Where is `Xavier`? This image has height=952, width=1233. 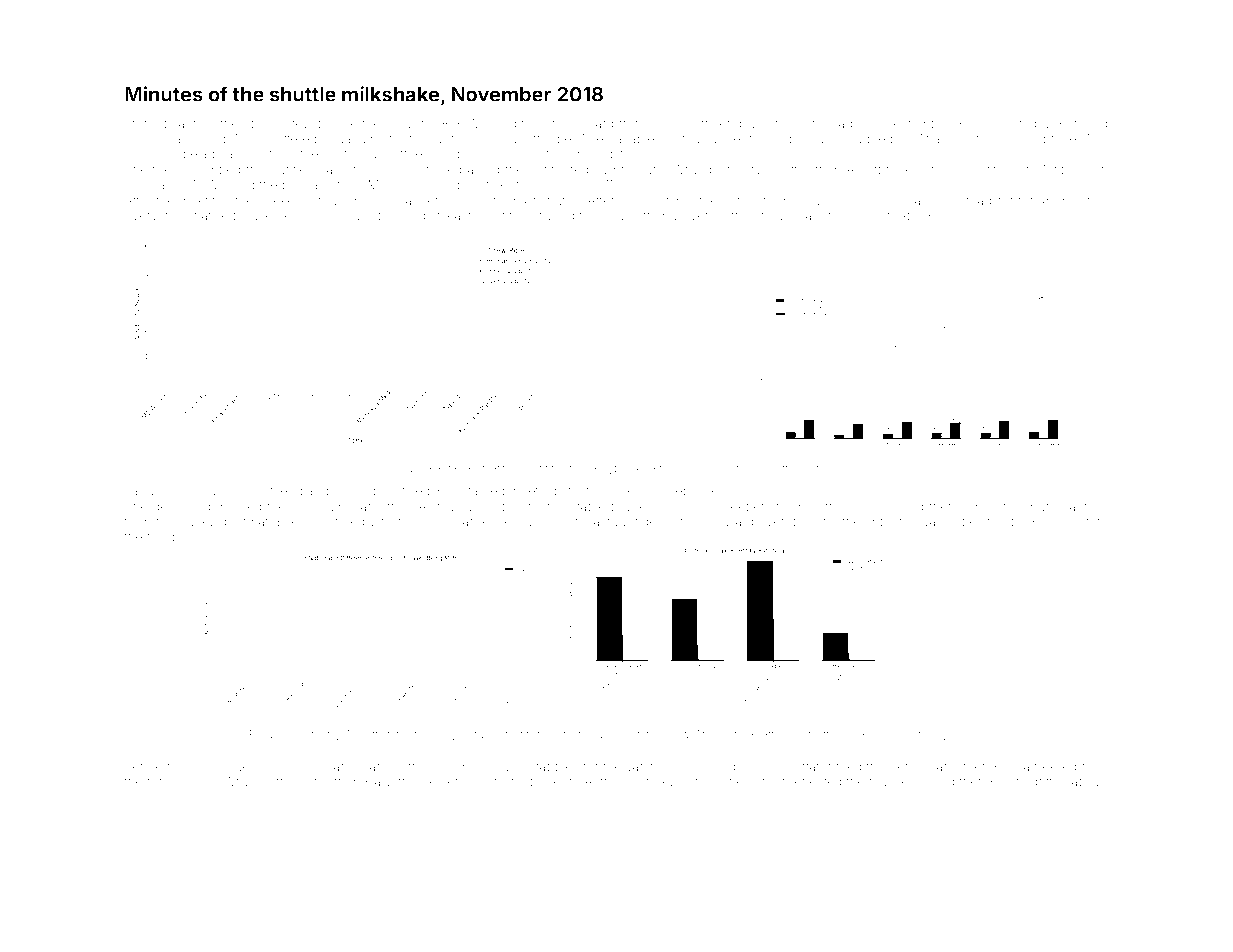
Xavier is located at coordinates (1047, 521).
